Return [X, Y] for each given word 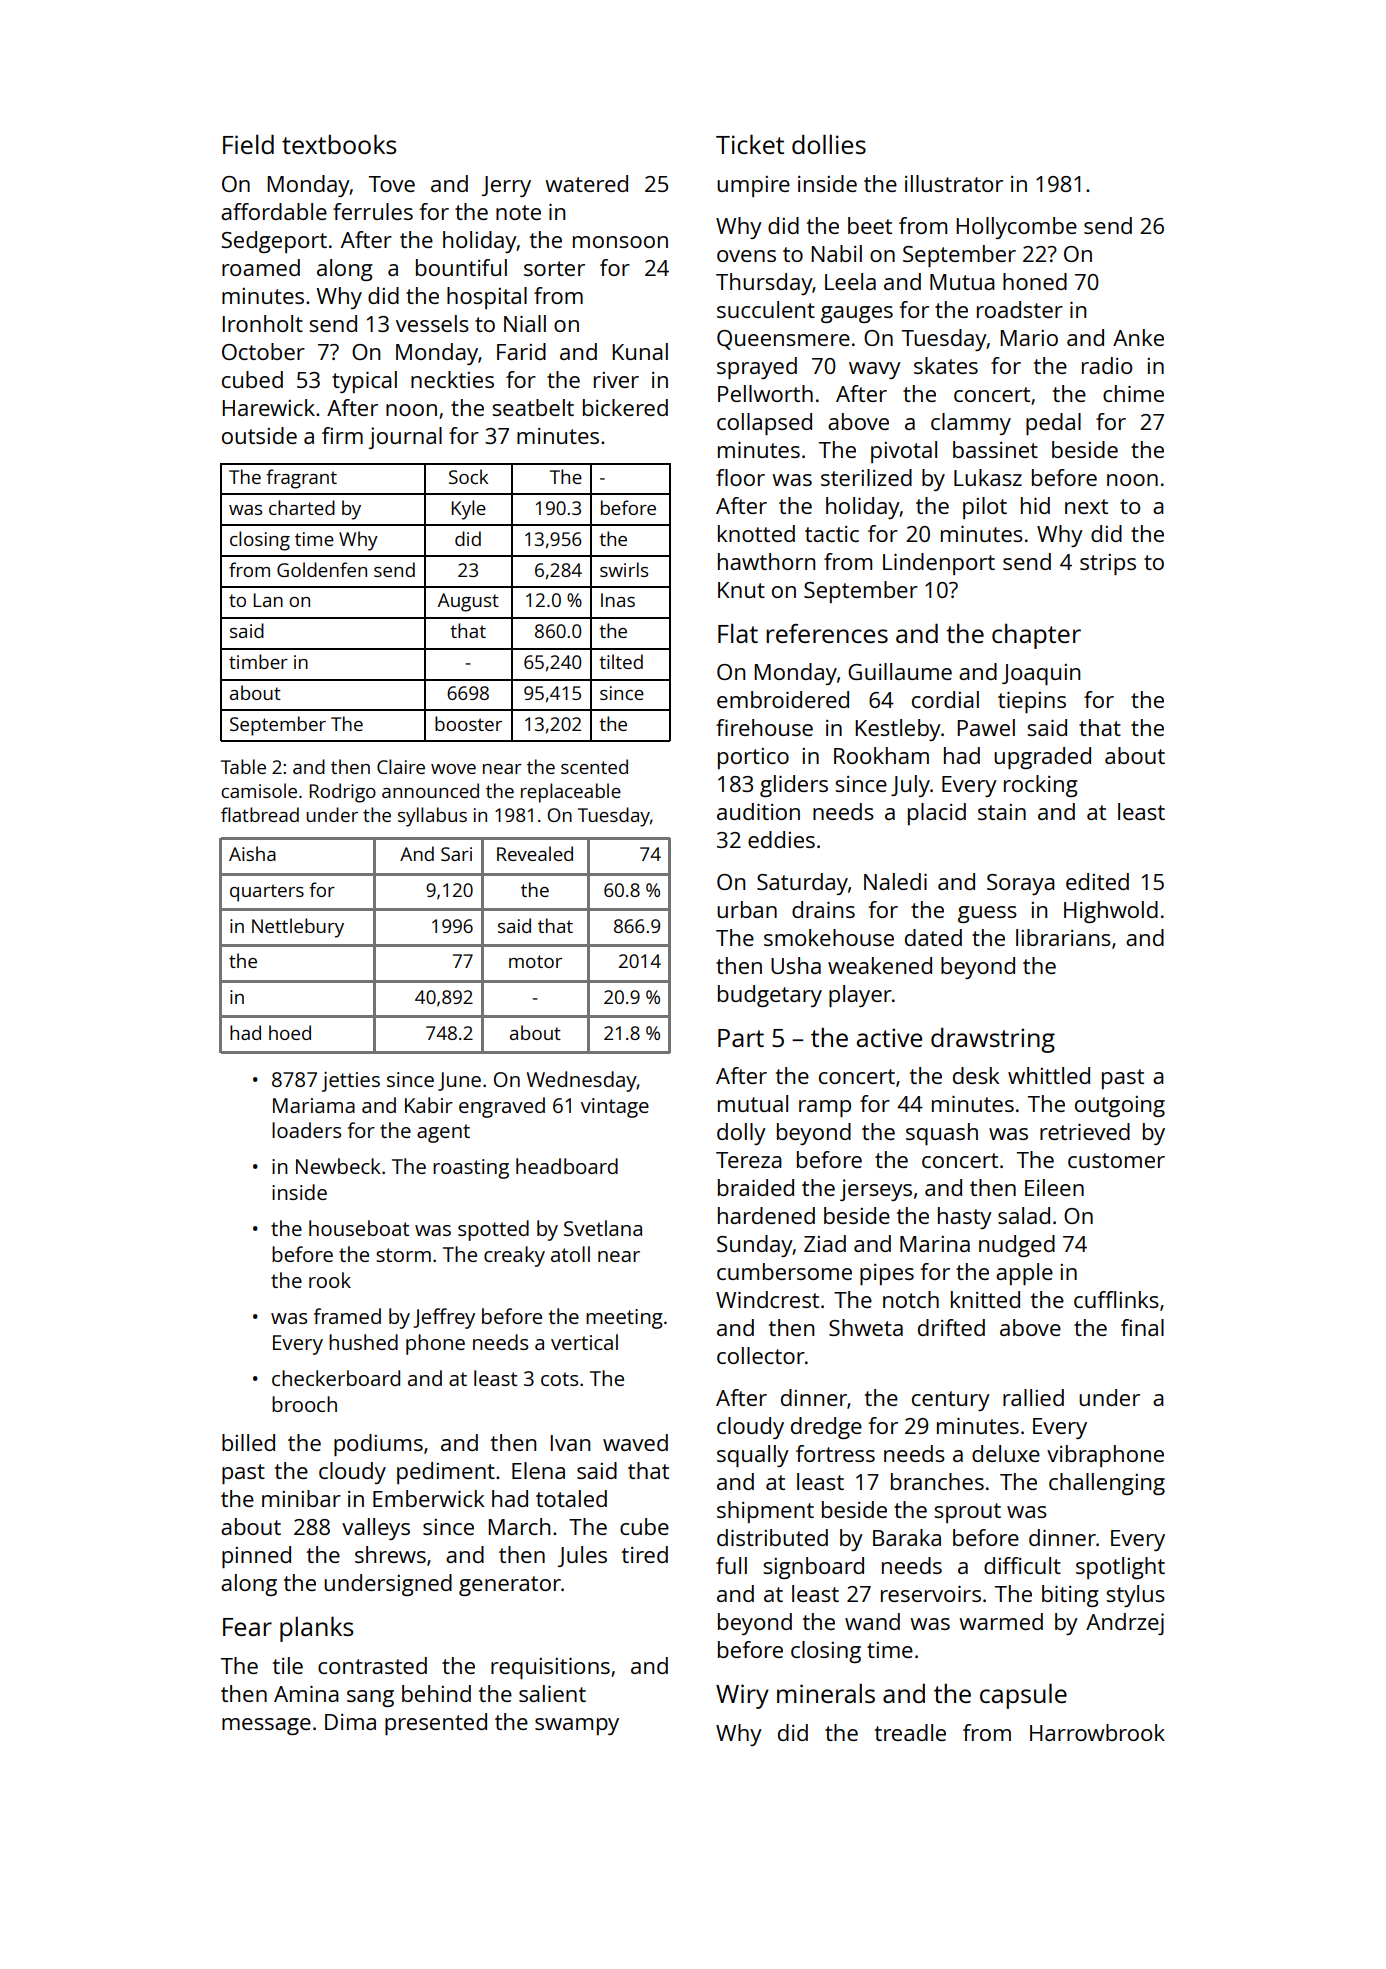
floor [740, 477]
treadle [910, 1732]
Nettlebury [298, 928]
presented [436, 1724]
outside [259, 435]
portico [753, 758]
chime [1133, 393]
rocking [1041, 786]
